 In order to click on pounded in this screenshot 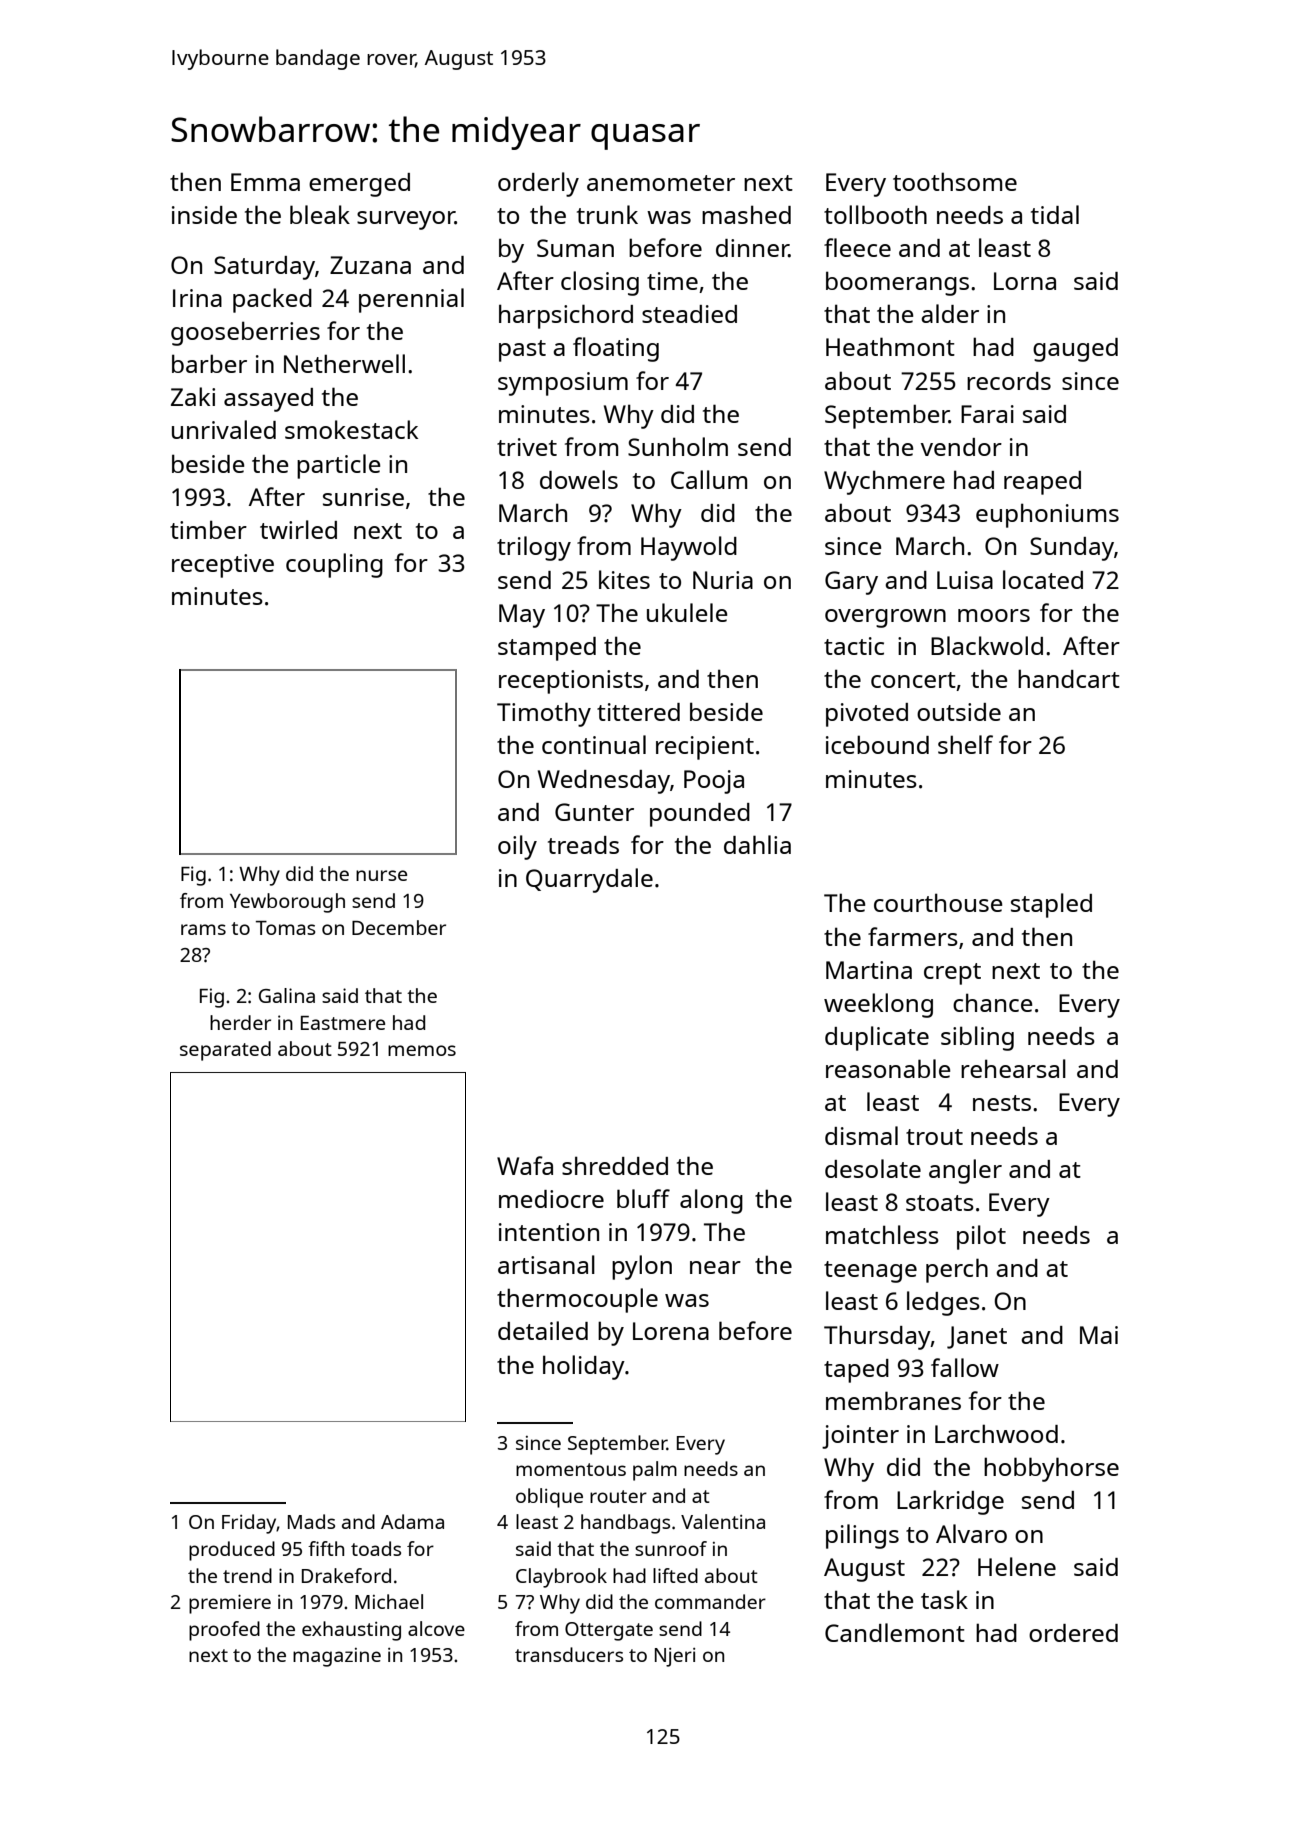, I will do `click(700, 815)`.
